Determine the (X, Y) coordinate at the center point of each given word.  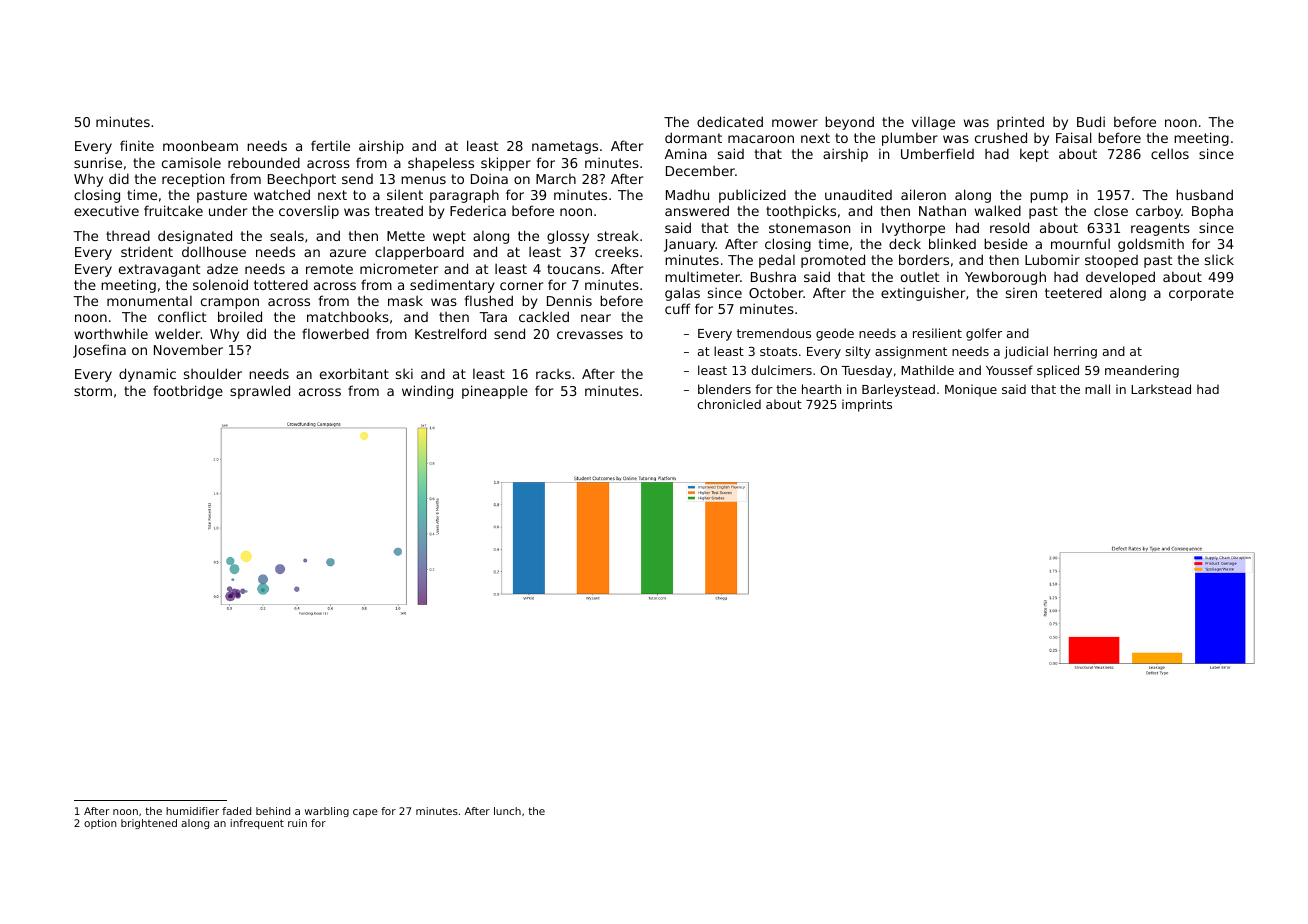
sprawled (260, 392)
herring (1075, 352)
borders (924, 259)
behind (273, 811)
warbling (327, 812)
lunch (507, 811)
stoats (778, 351)
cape (365, 813)
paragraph (464, 196)
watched (282, 194)
